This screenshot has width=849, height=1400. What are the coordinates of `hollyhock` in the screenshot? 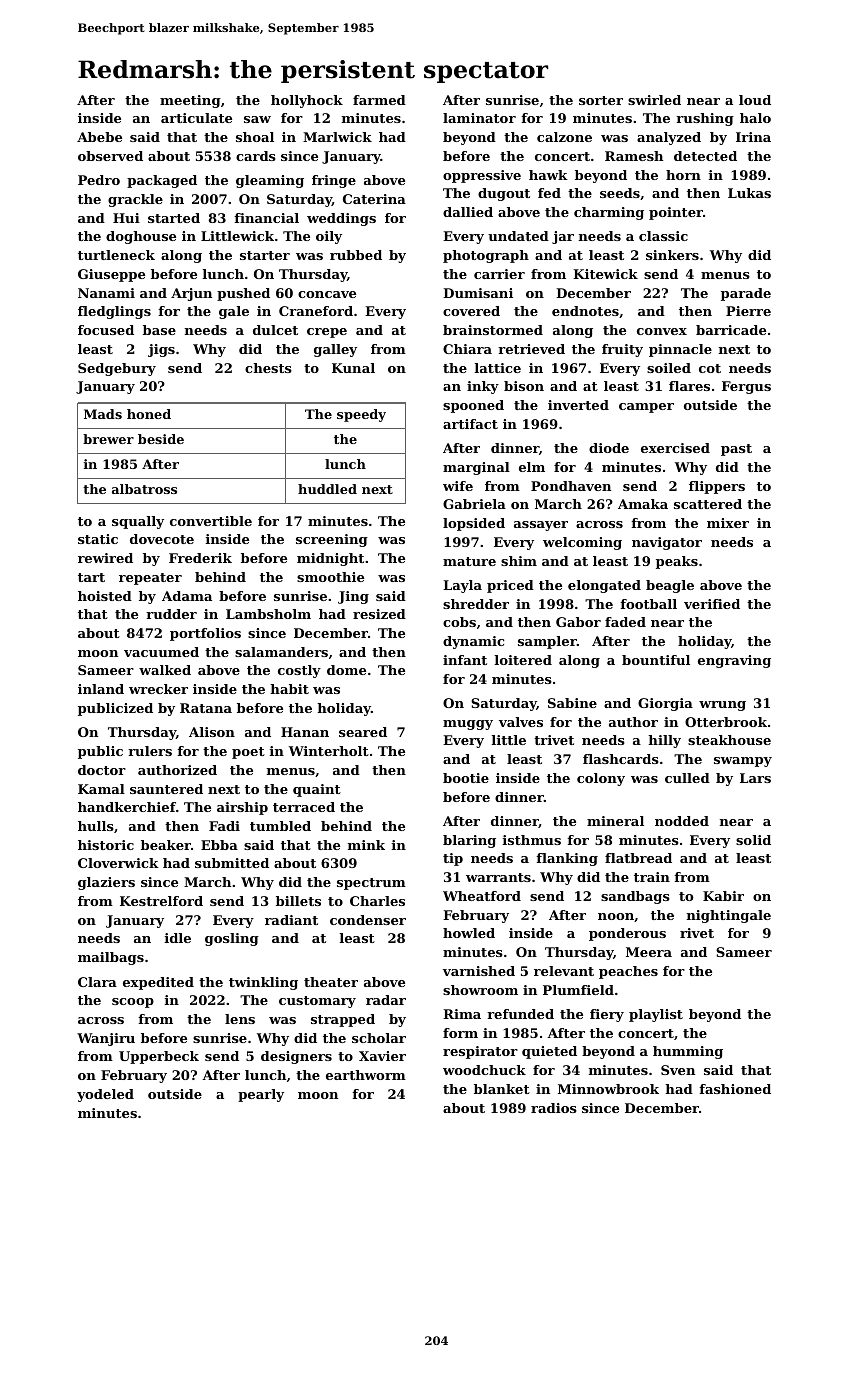 It's located at (307, 101).
